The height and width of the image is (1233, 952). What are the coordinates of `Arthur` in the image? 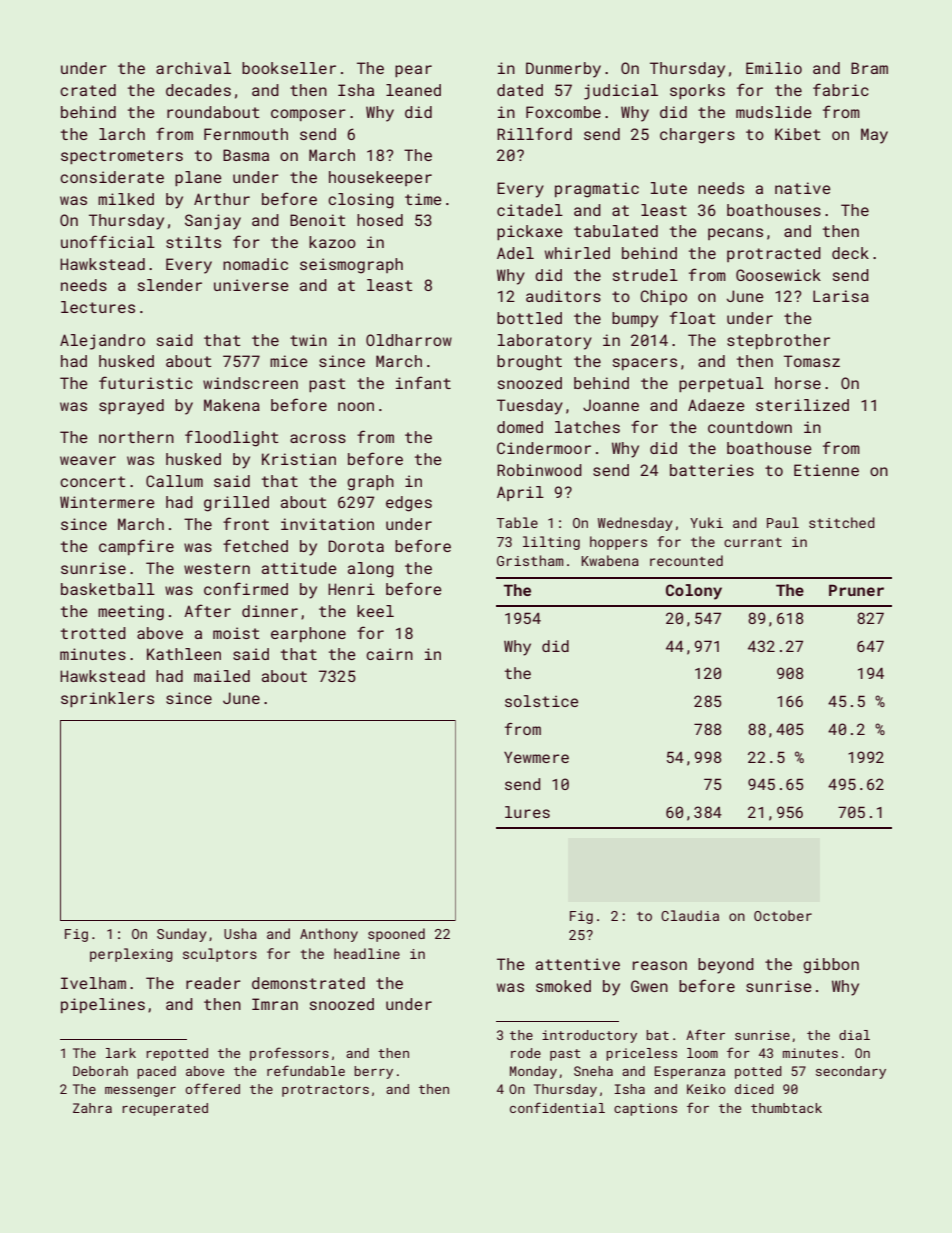 It's located at (222, 199).
